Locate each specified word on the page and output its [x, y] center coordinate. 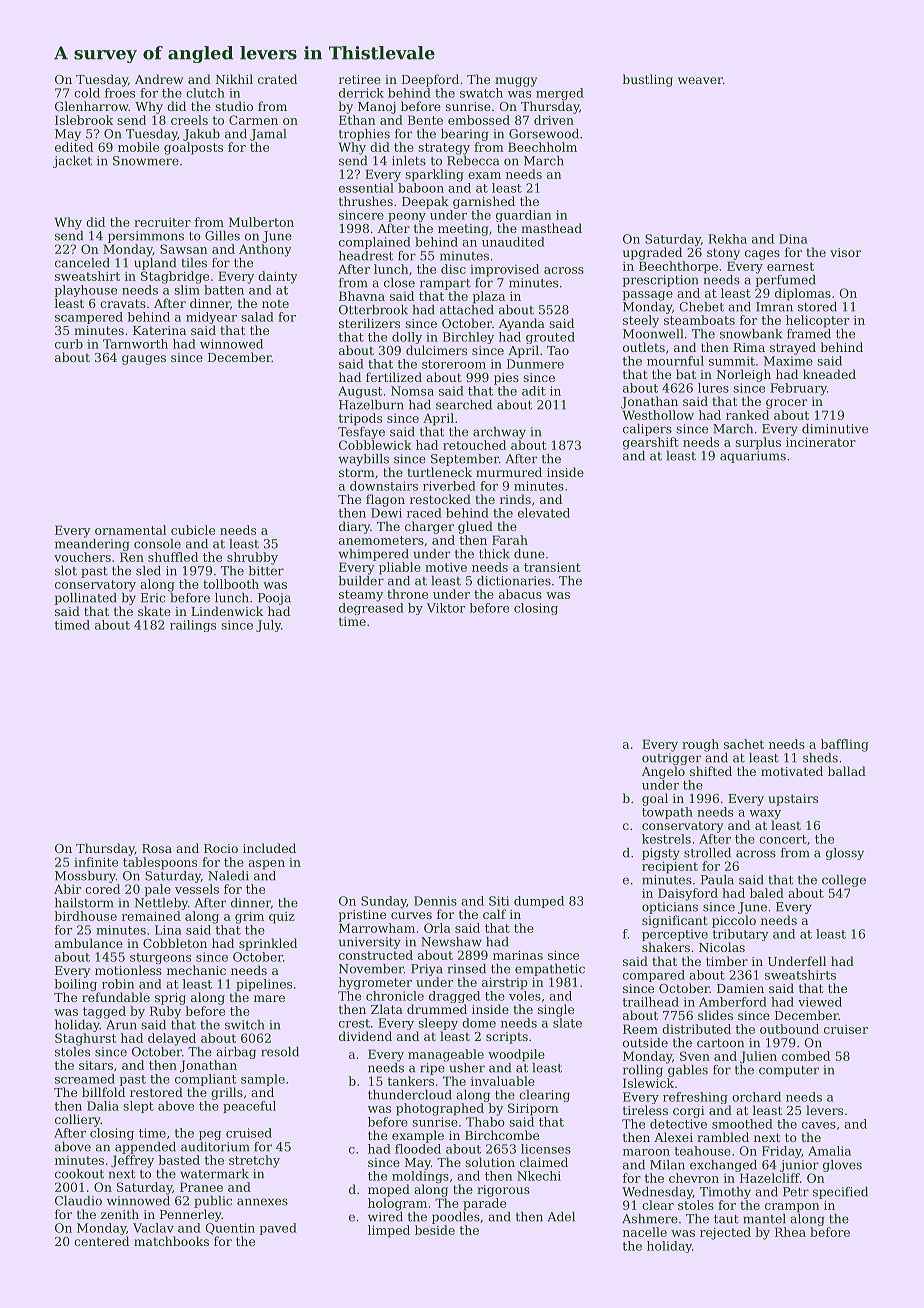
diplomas [803, 294]
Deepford [430, 80]
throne [407, 594]
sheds [820, 758]
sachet [744, 744]
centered [101, 1241]
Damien [740, 988]
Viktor [446, 608]
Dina [793, 239]
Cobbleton [175, 943]
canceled [82, 263]
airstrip [505, 983]
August [360, 392]
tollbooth [231, 584]
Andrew [159, 79]
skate [154, 611]
